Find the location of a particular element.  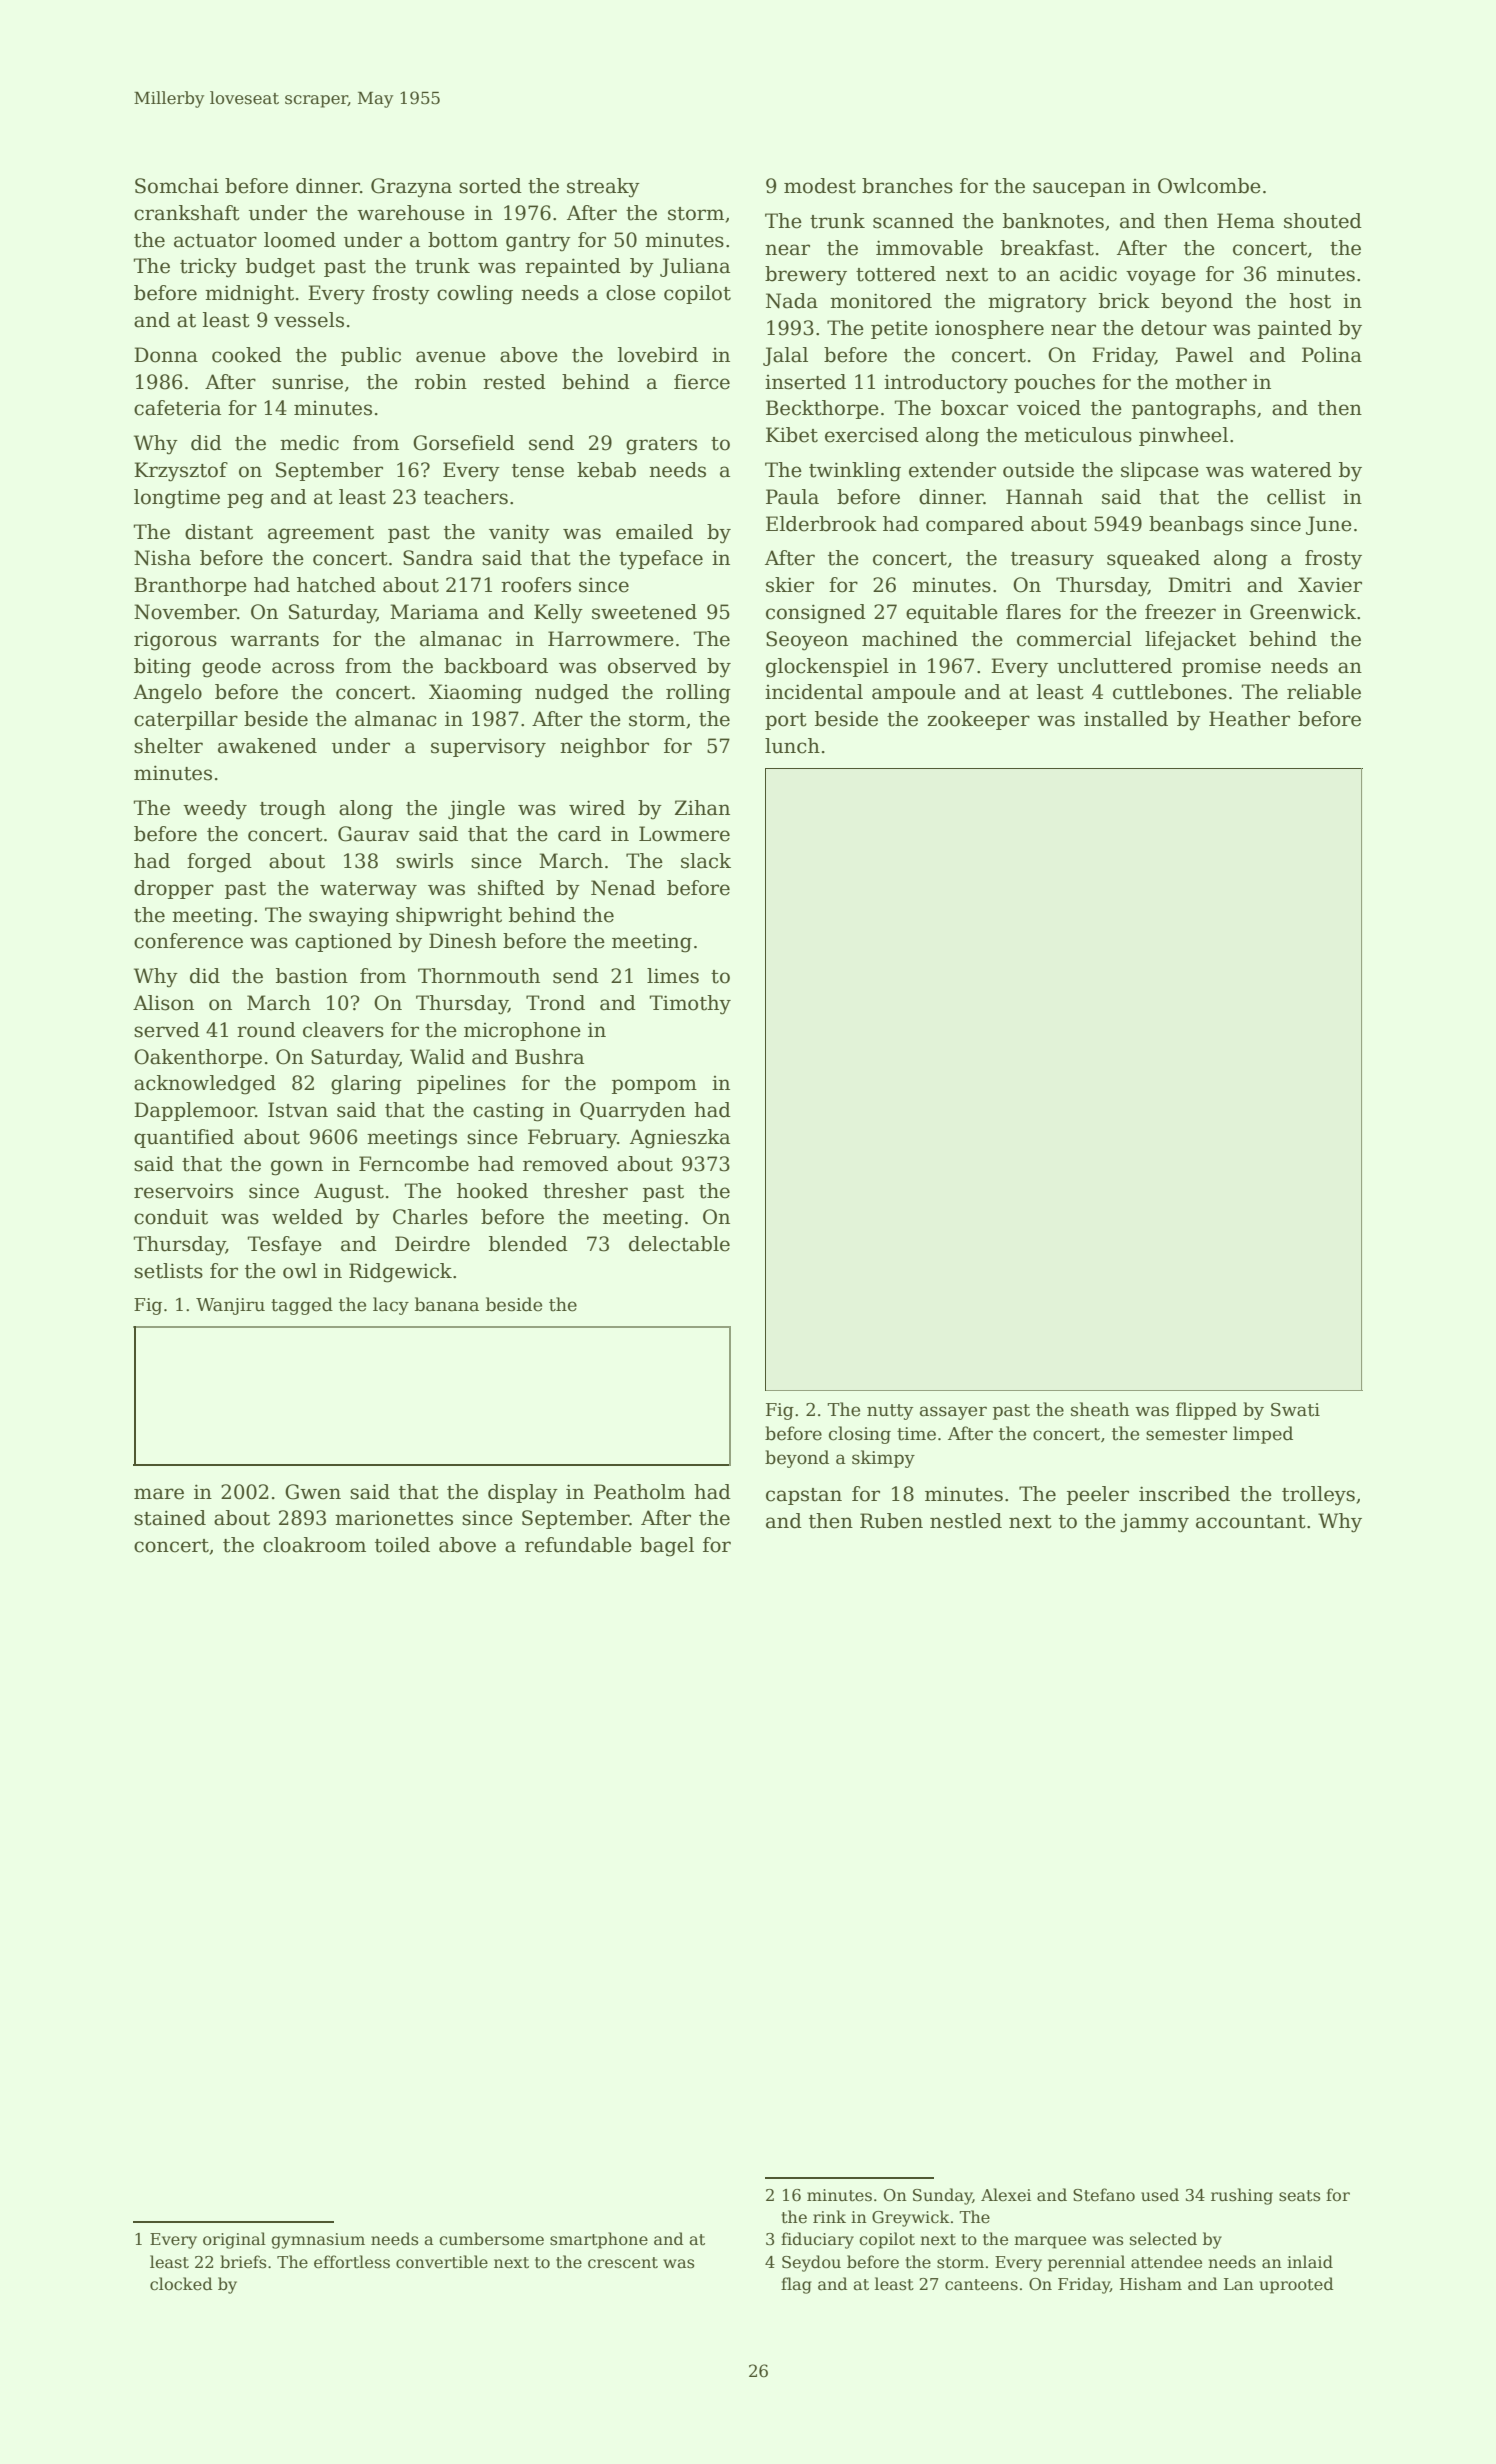

selected is located at coordinates (1163, 2239).
